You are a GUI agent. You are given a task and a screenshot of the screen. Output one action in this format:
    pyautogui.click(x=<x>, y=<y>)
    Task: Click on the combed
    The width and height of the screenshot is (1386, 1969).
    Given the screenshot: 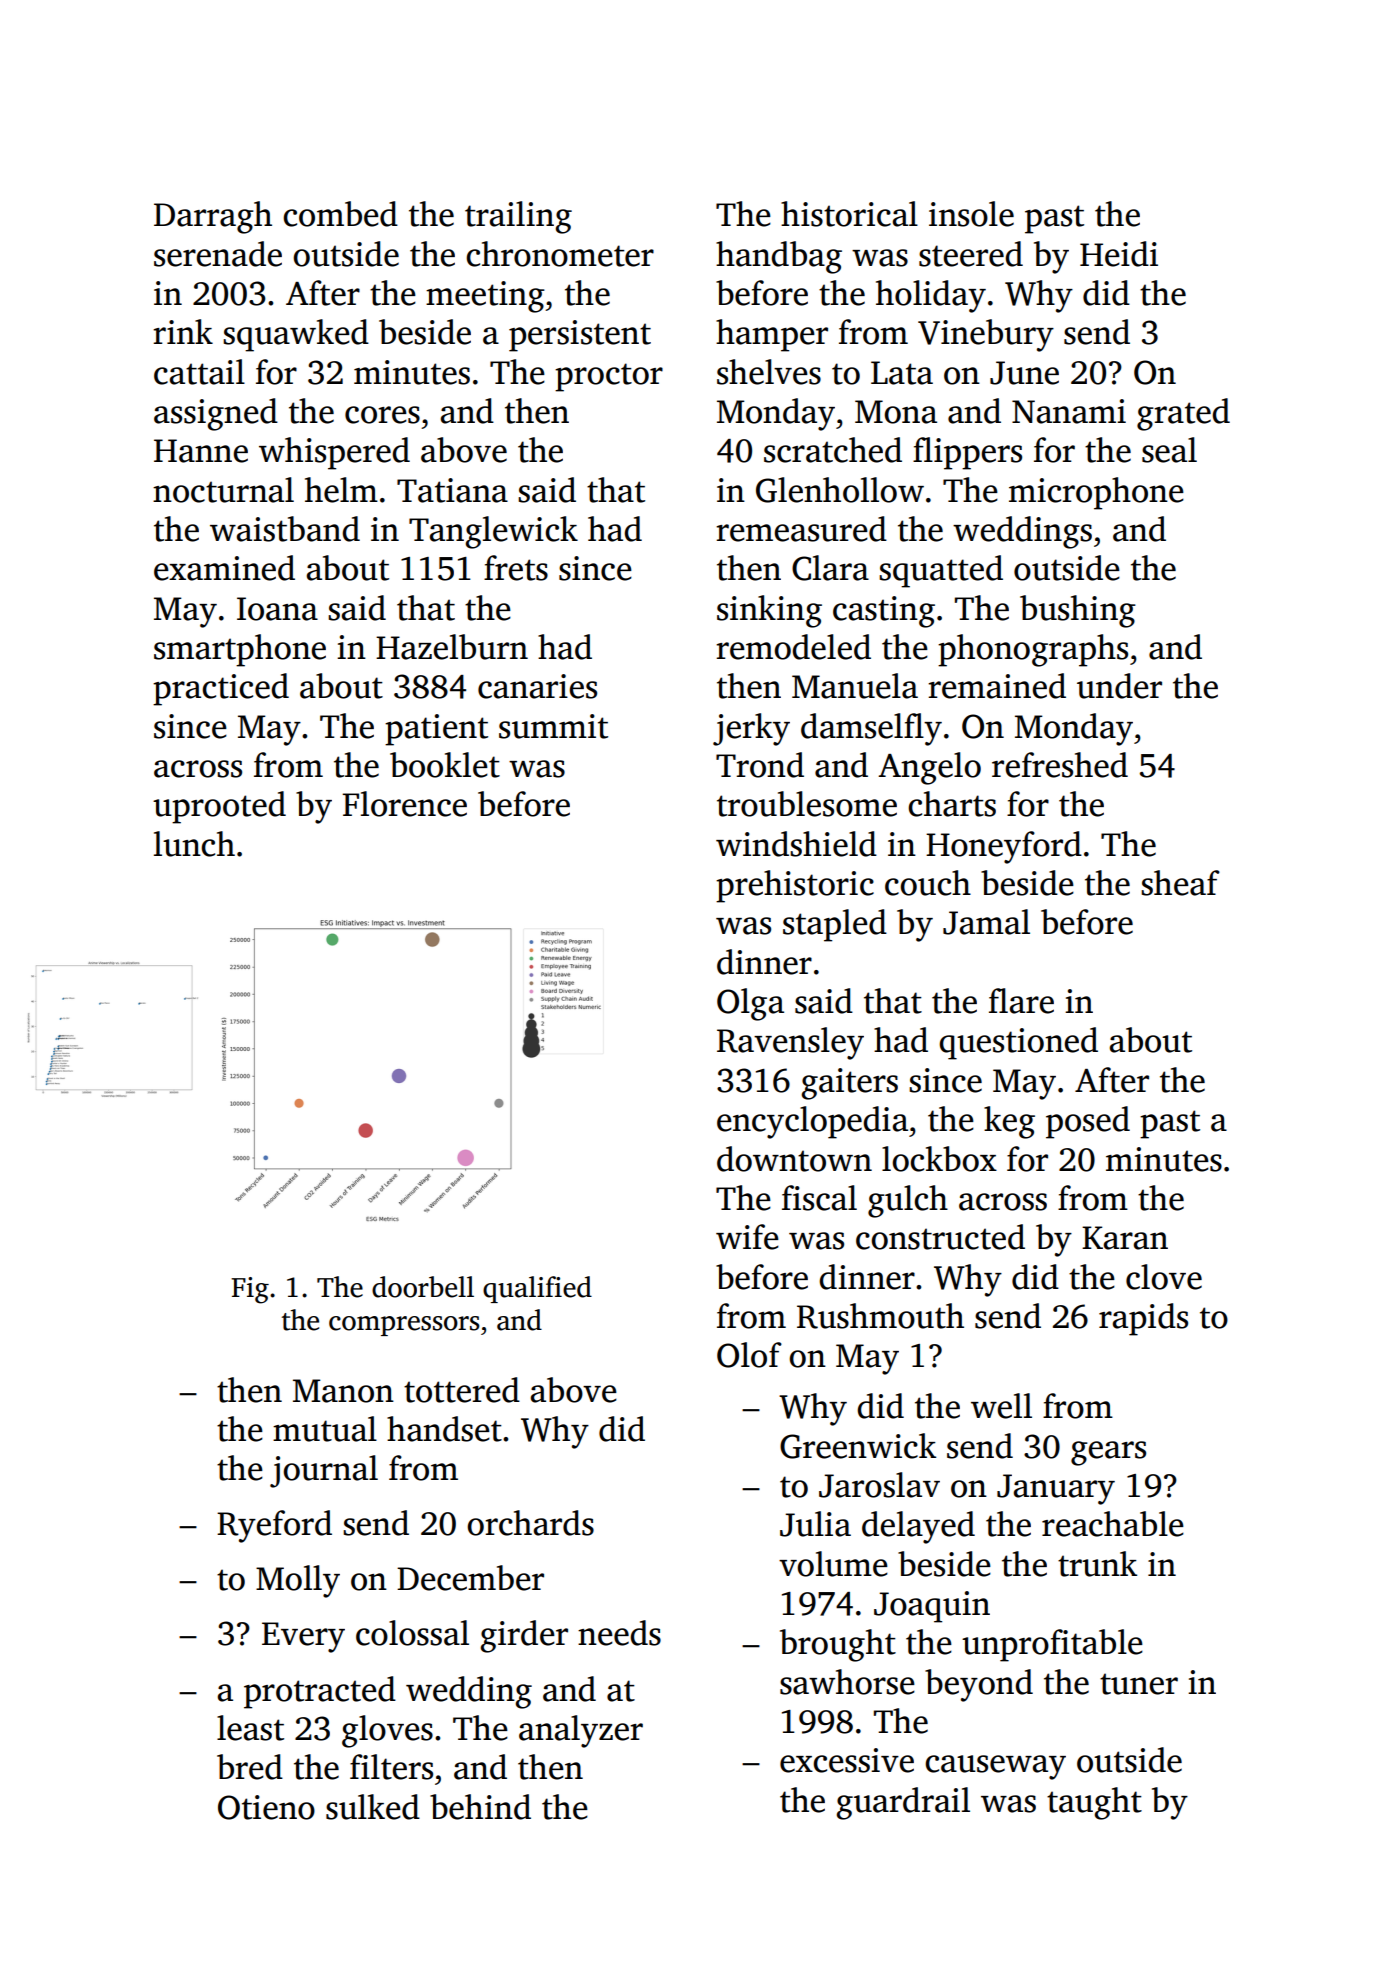 What is the action you would take?
    pyautogui.click(x=340, y=214)
